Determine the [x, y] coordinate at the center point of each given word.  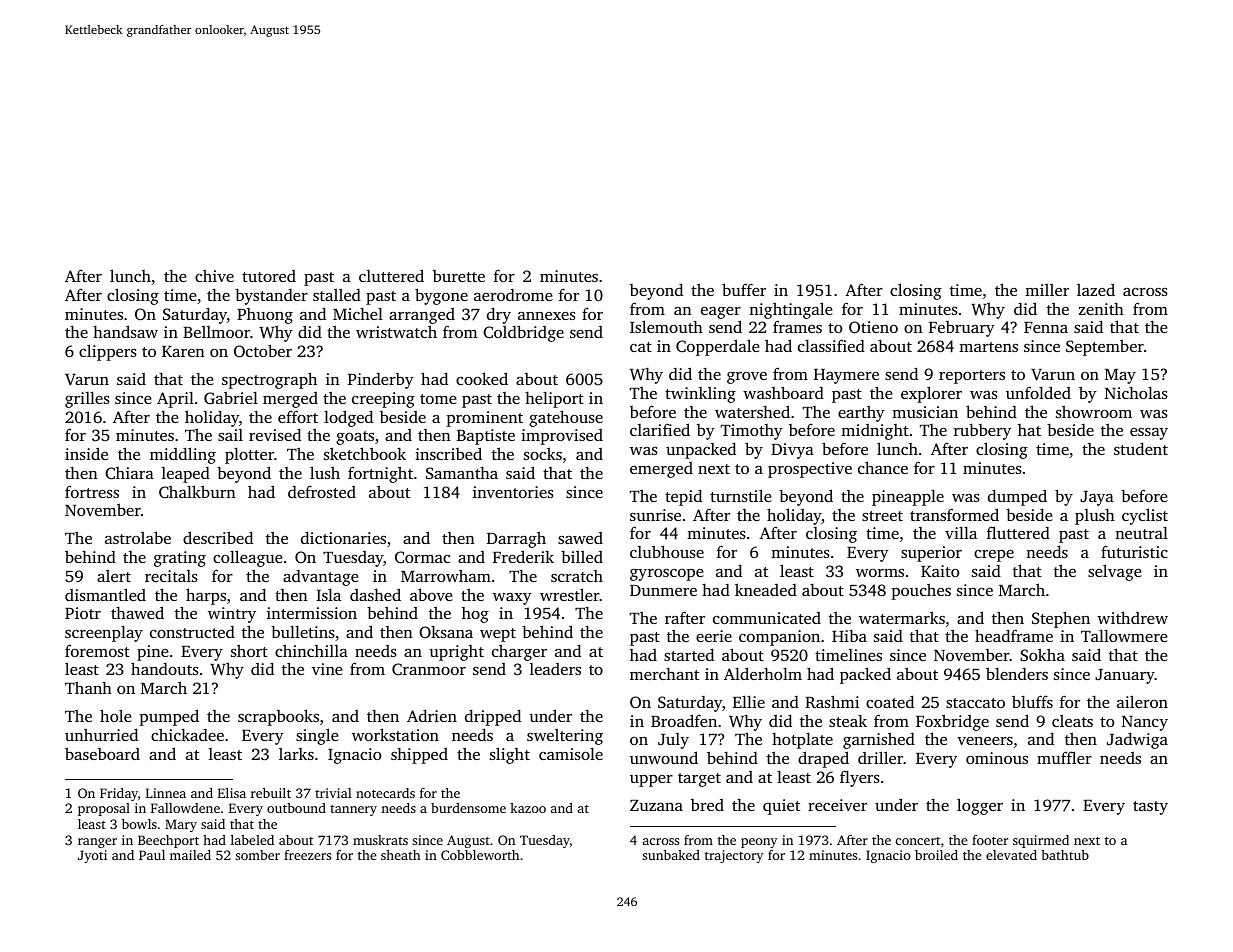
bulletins [303, 631]
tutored [269, 276]
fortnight [380, 474]
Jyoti [92, 856]
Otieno [873, 327]
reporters [972, 377]
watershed [752, 411]
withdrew [1132, 617]
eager [721, 313]
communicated [767, 618]
